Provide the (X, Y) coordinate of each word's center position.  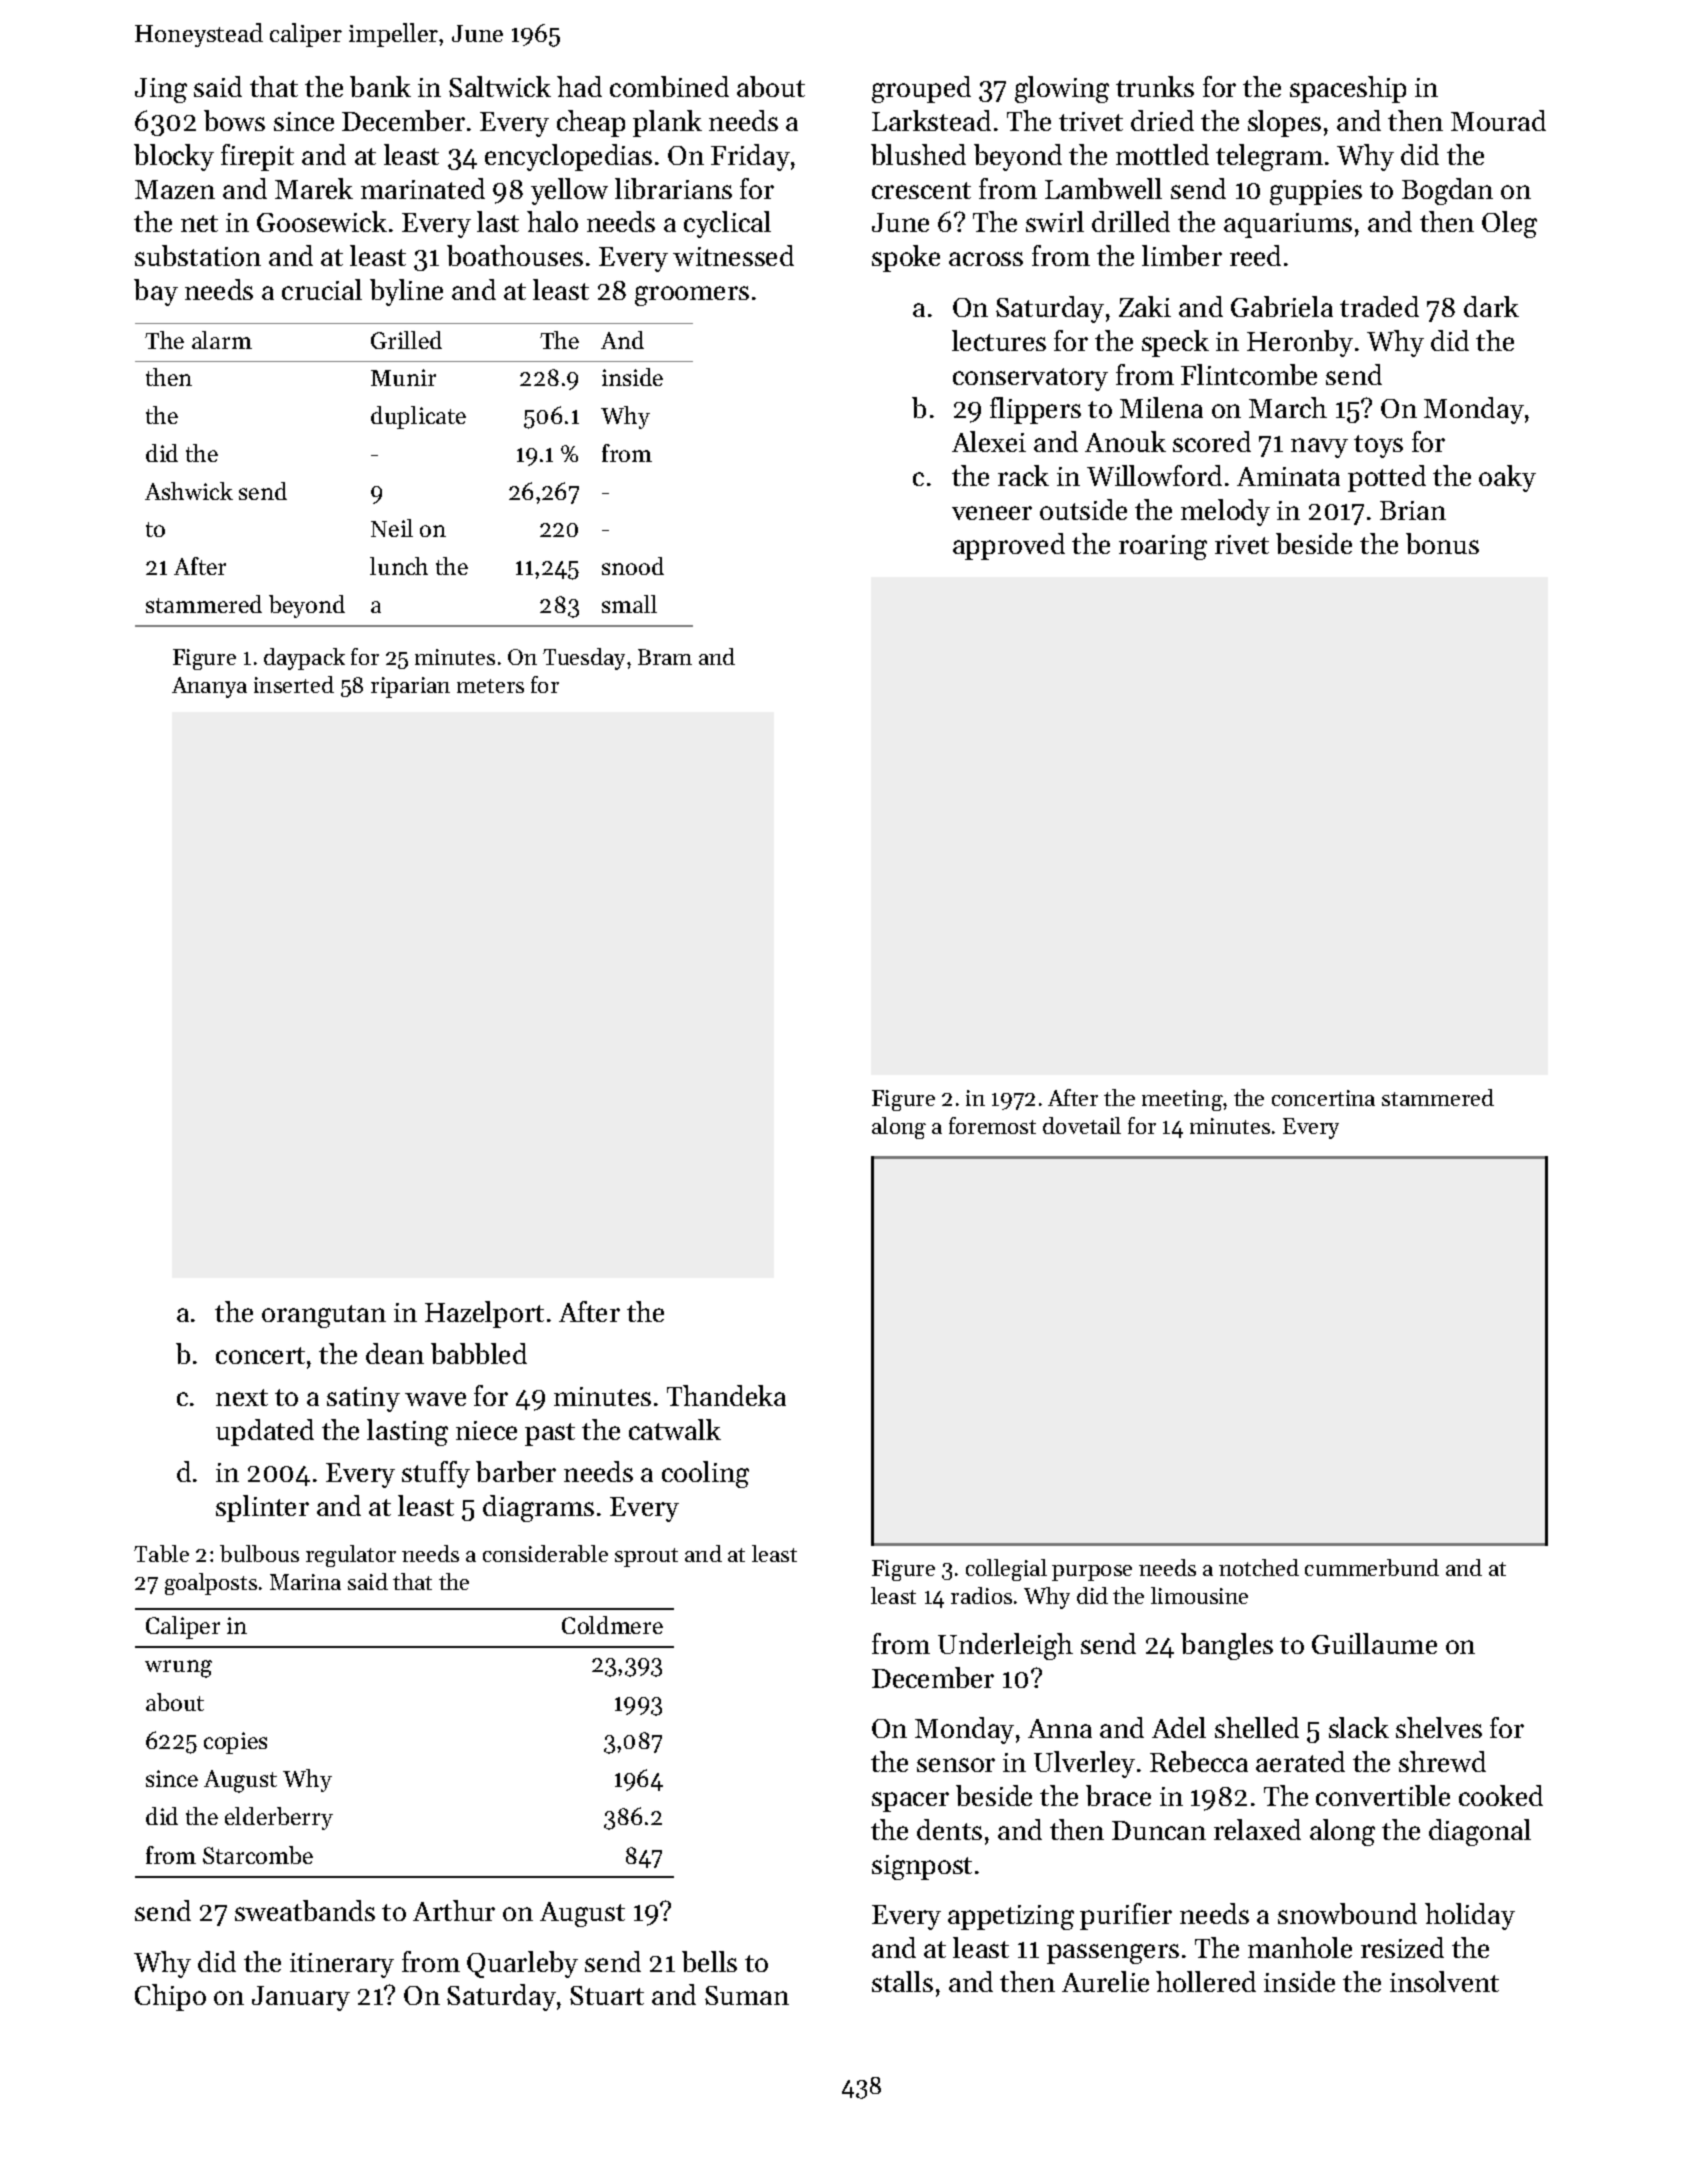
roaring (1163, 547)
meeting (1182, 1100)
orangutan (324, 1316)
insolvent (1444, 1981)
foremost (992, 1125)
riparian (410, 687)
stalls (902, 1981)
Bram (665, 657)
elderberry (279, 1818)
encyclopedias (568, 157)
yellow (569, 191)
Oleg (1509, 224)
